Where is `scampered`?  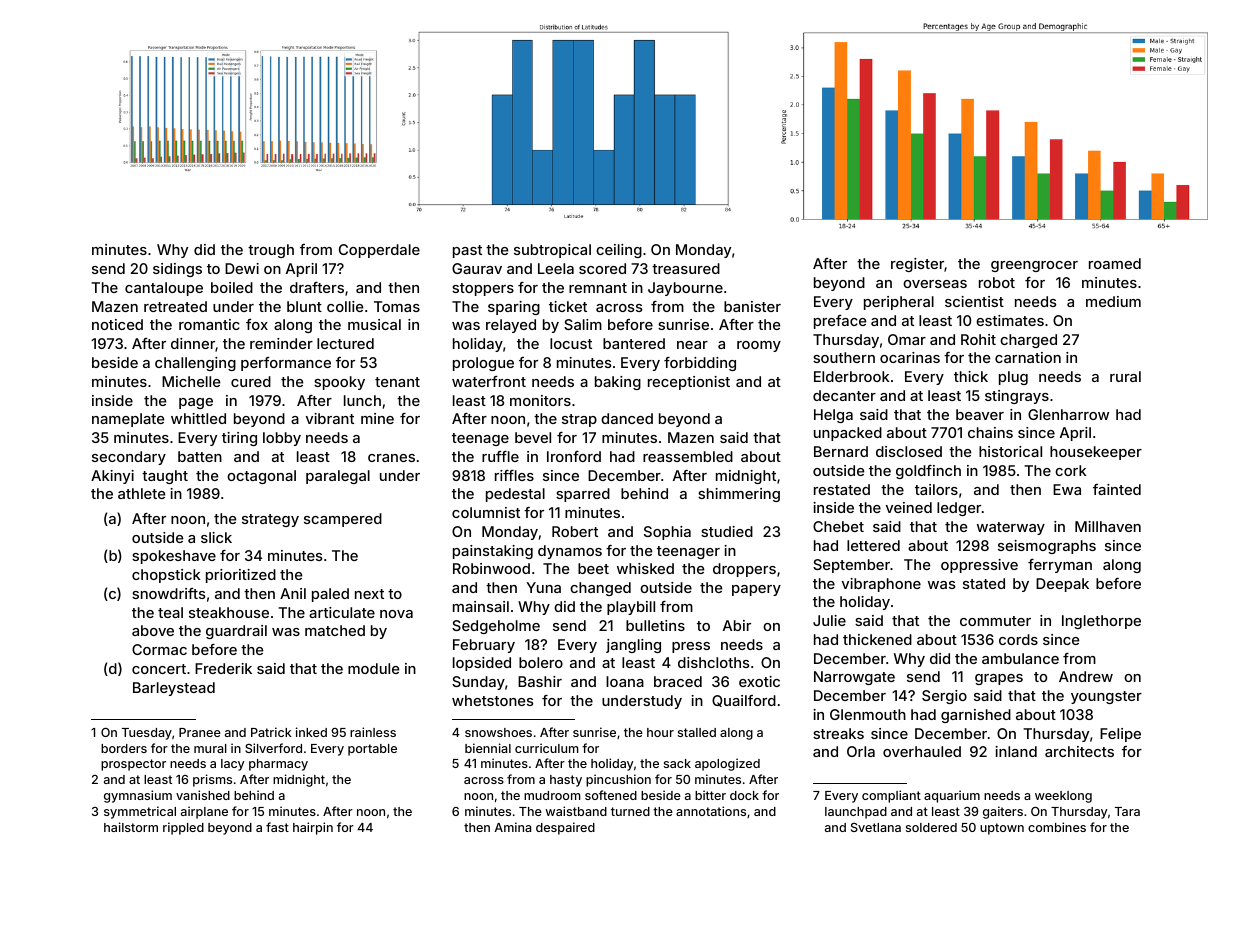
scampered is located at coordinates (343, 520).
